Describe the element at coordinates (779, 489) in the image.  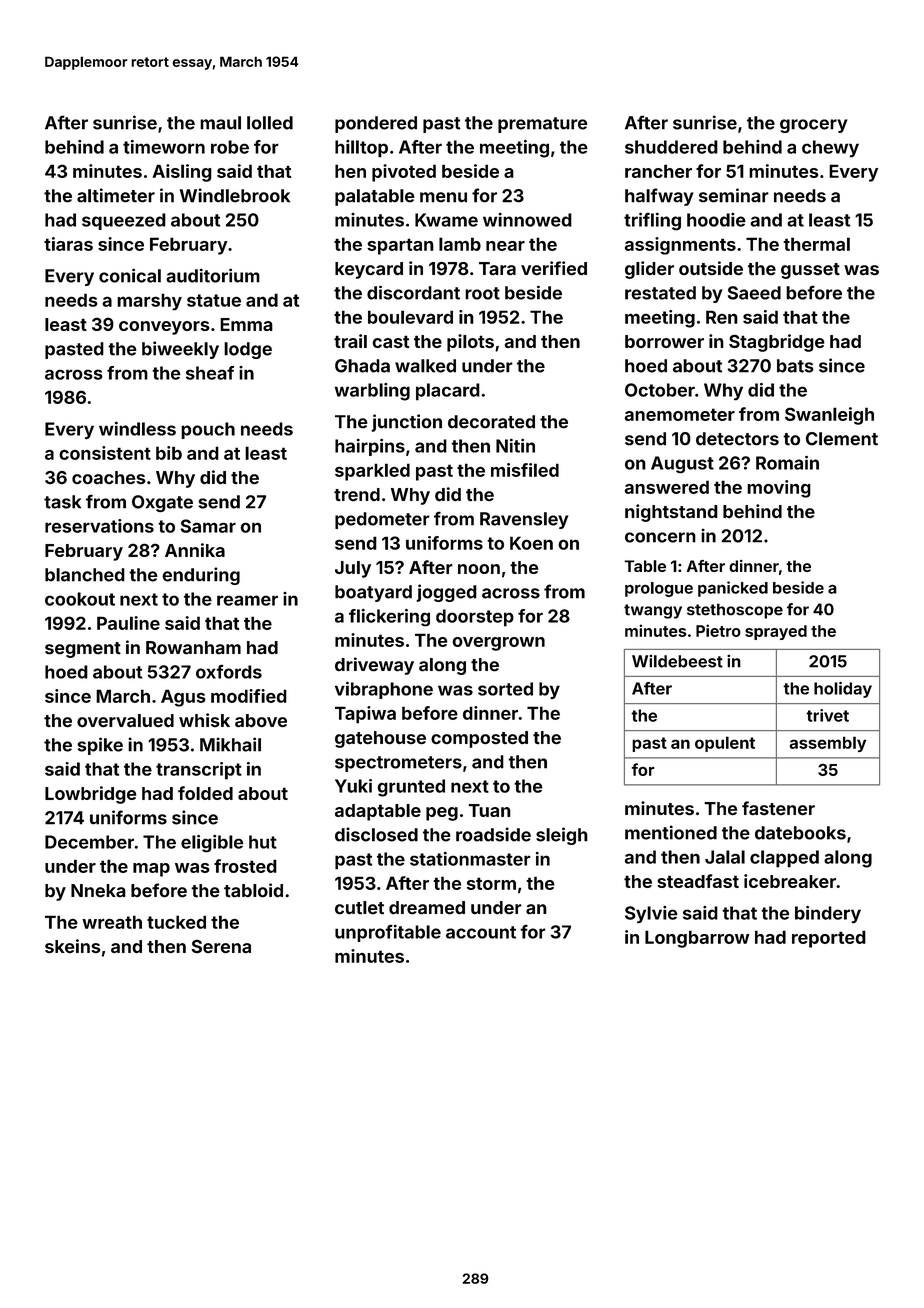
I see `moving` at that location.
